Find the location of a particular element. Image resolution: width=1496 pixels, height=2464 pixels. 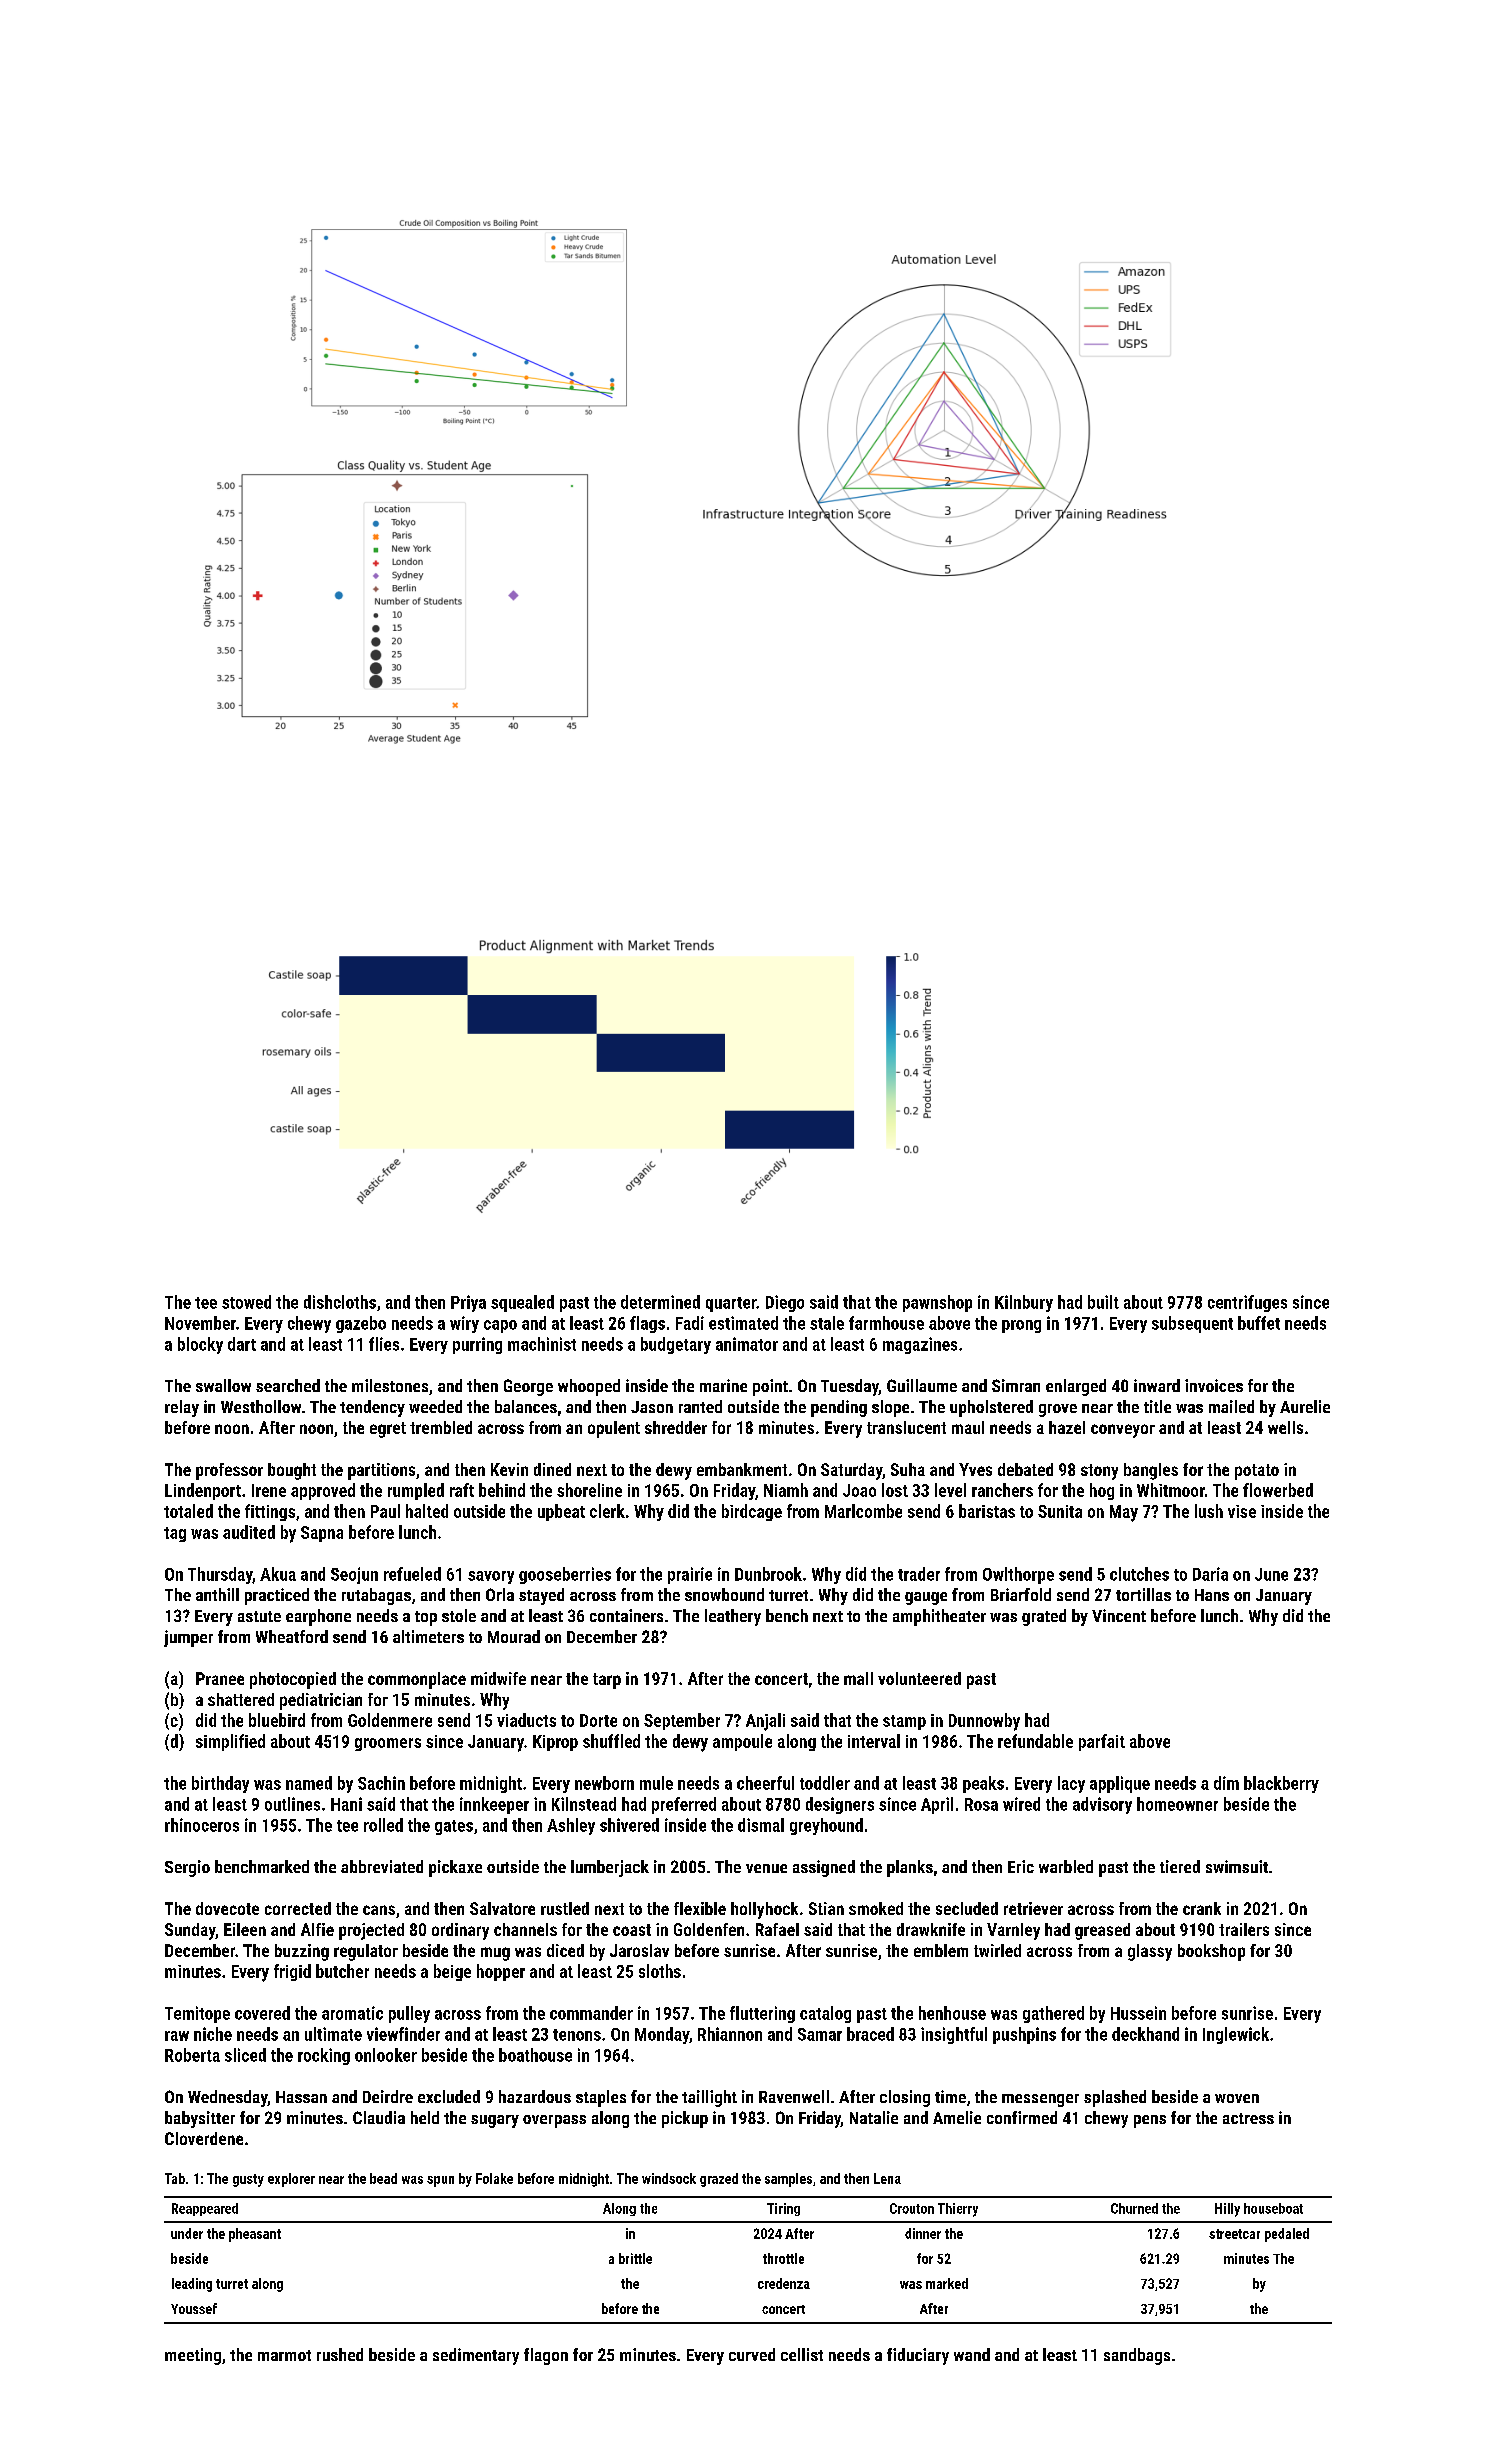

squealed is located at coordinates (522, 1303).
